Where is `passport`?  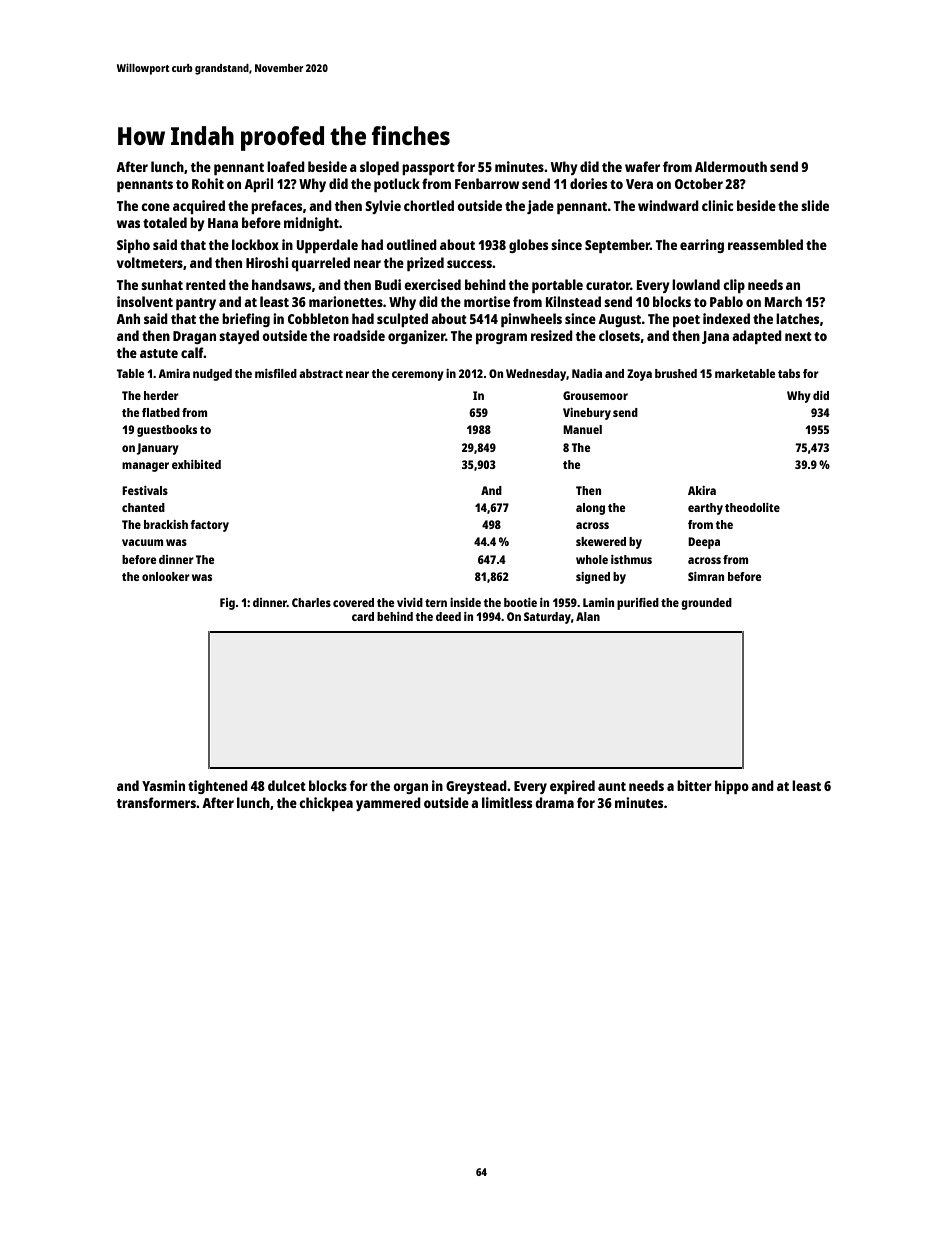
passport is located at coordinates (428, 169).
